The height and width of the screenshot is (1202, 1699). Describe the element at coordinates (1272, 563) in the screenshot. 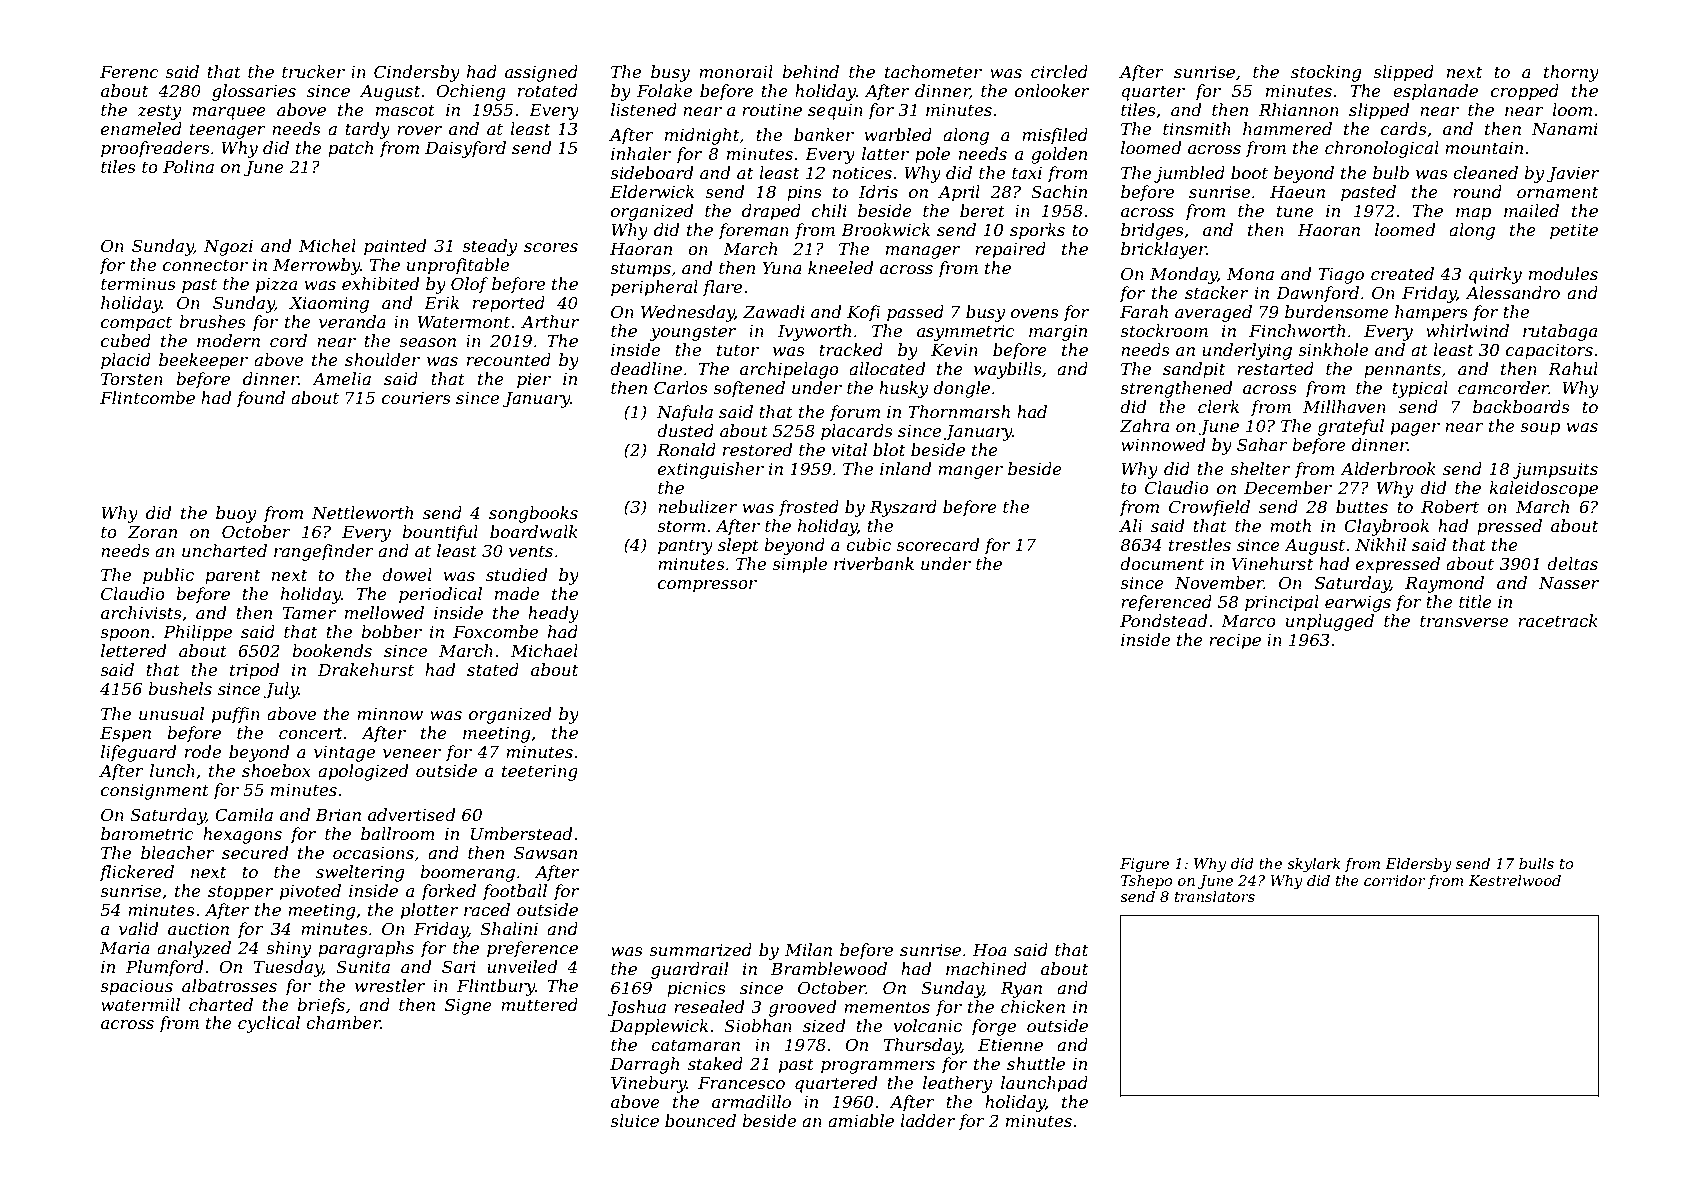

I see `Vinehurst` at that location.
